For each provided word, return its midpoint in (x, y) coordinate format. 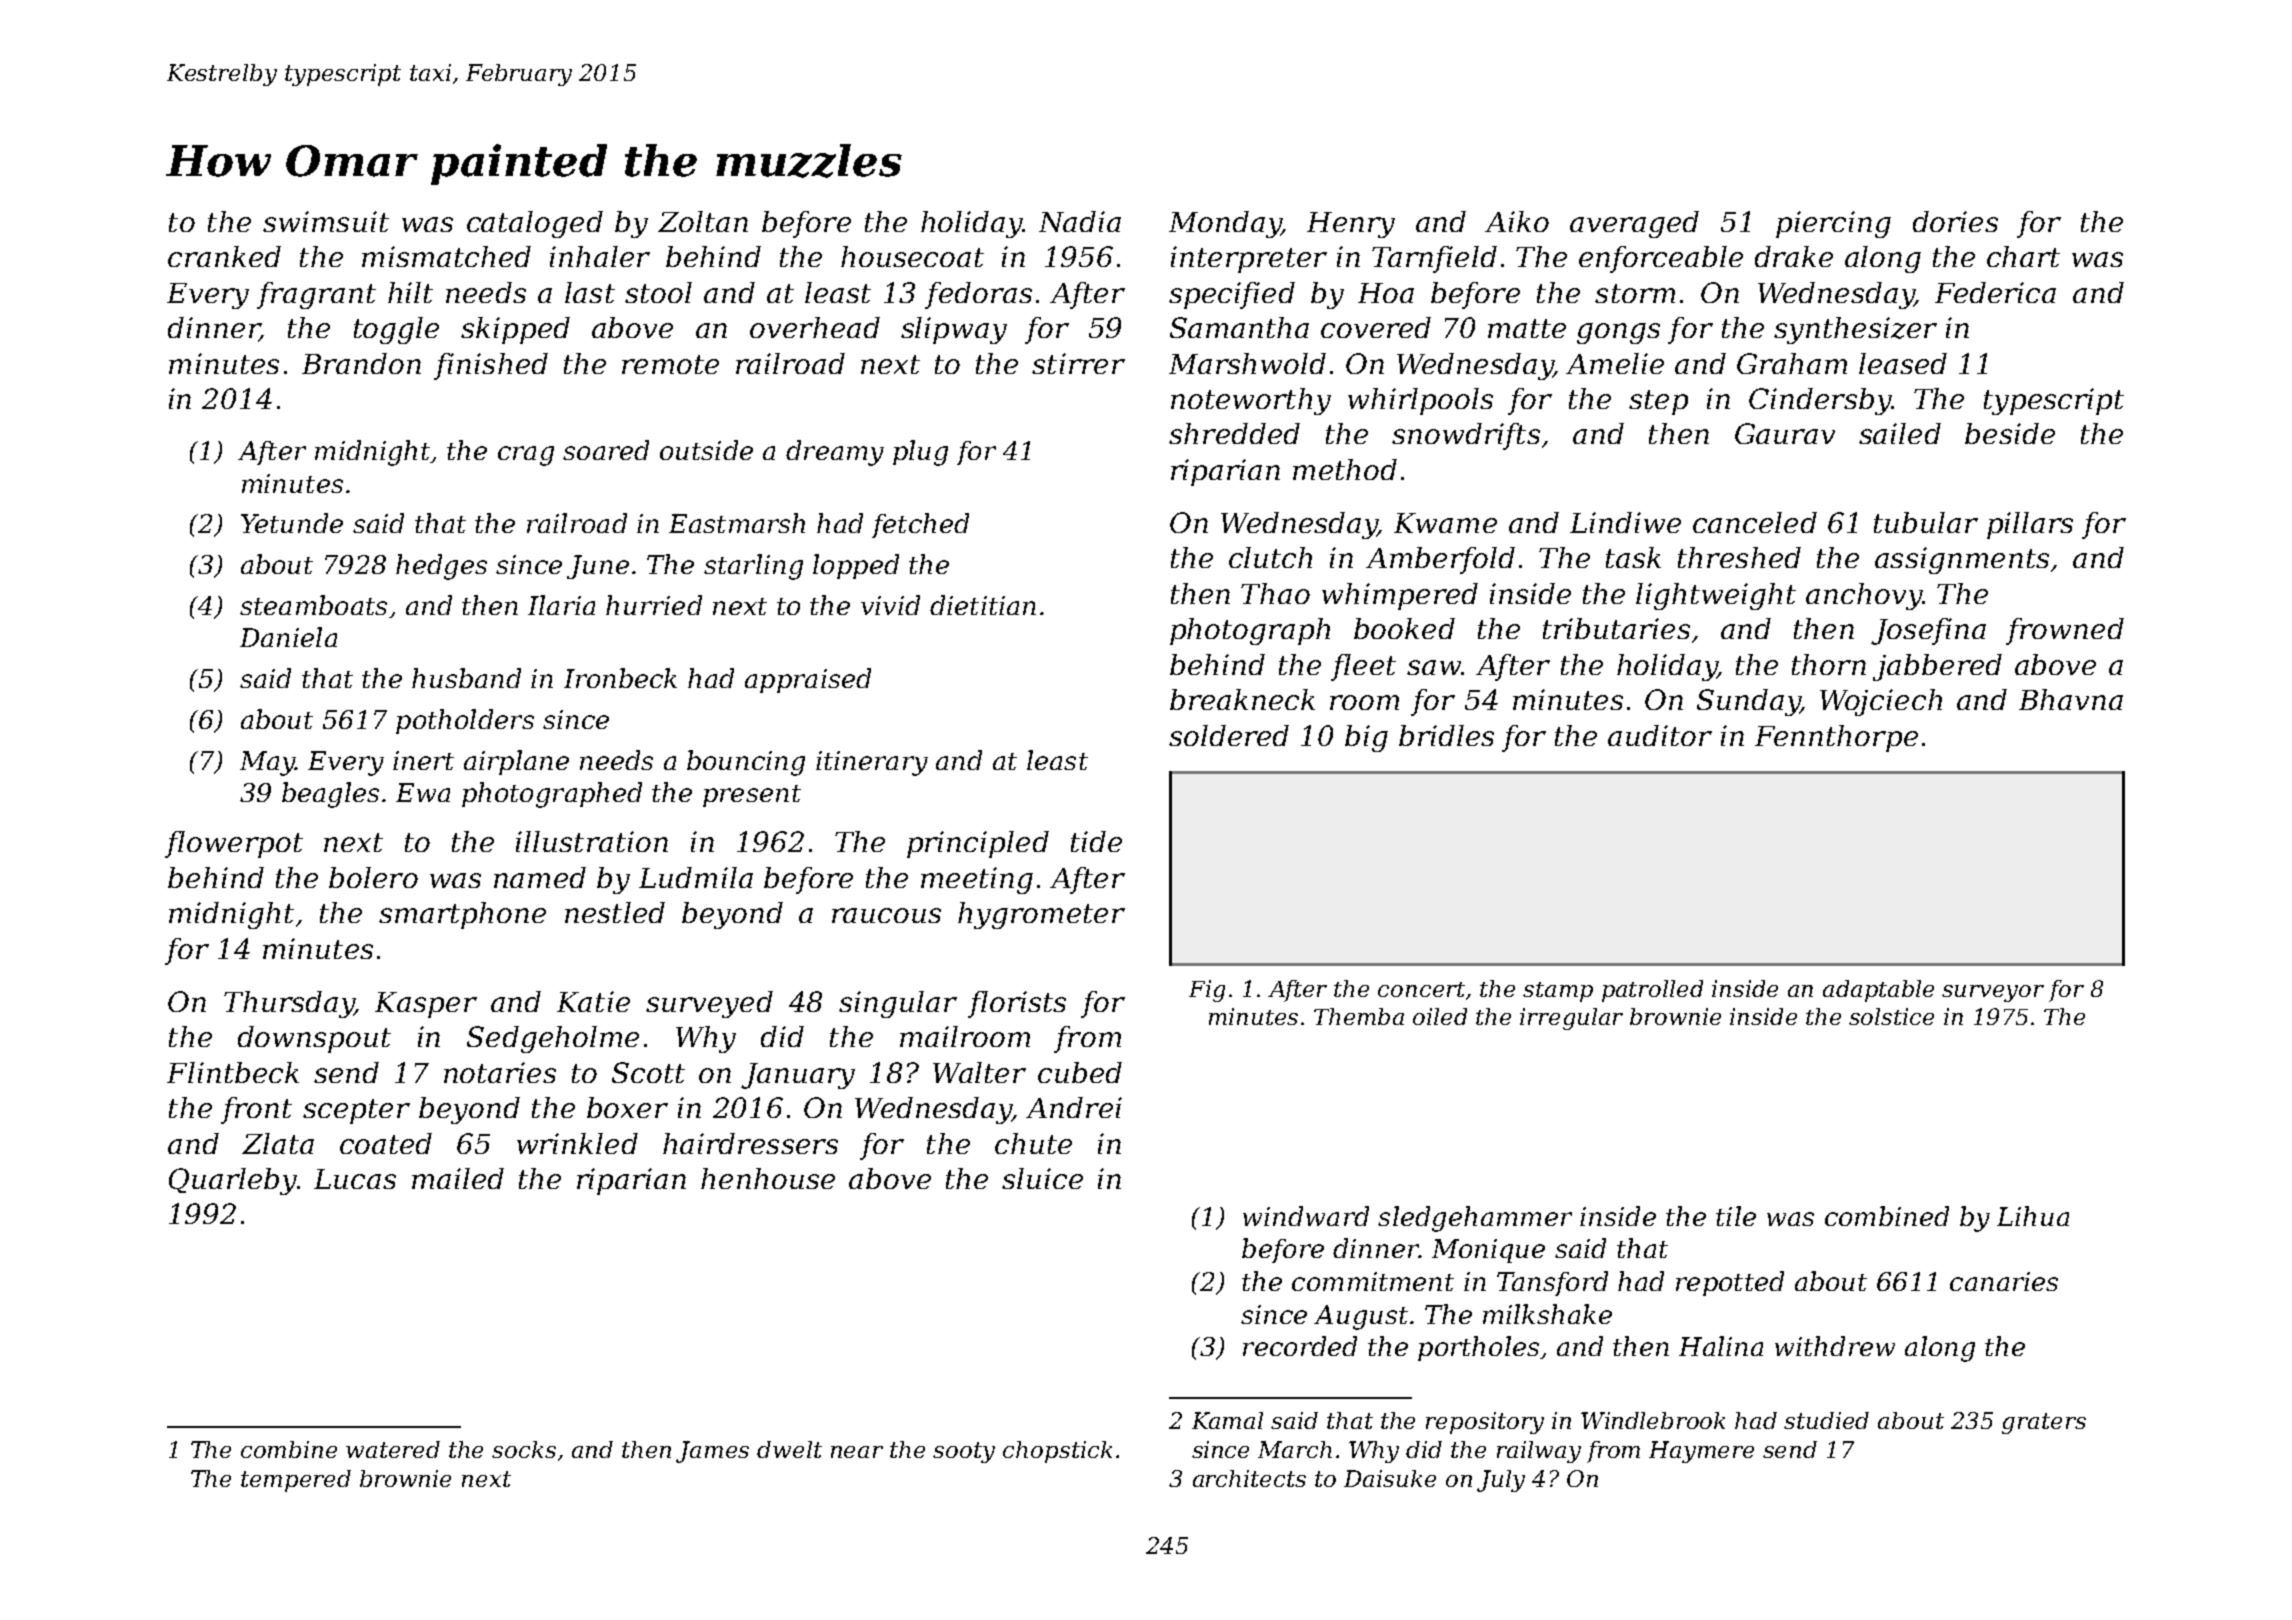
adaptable (1878, 991)
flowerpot (234, 844)
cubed (1080, 1072)
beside (2010, 433)
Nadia (1080, 221)
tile (1736, 1216)
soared (606, 450)
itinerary (872, 763)
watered (393, 1449)
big (1366, 738)
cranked (224, 256)
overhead (815, 327)
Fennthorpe (1836, 738)
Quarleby (233, 1181)
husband (466, 678)
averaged (1634, 224)
